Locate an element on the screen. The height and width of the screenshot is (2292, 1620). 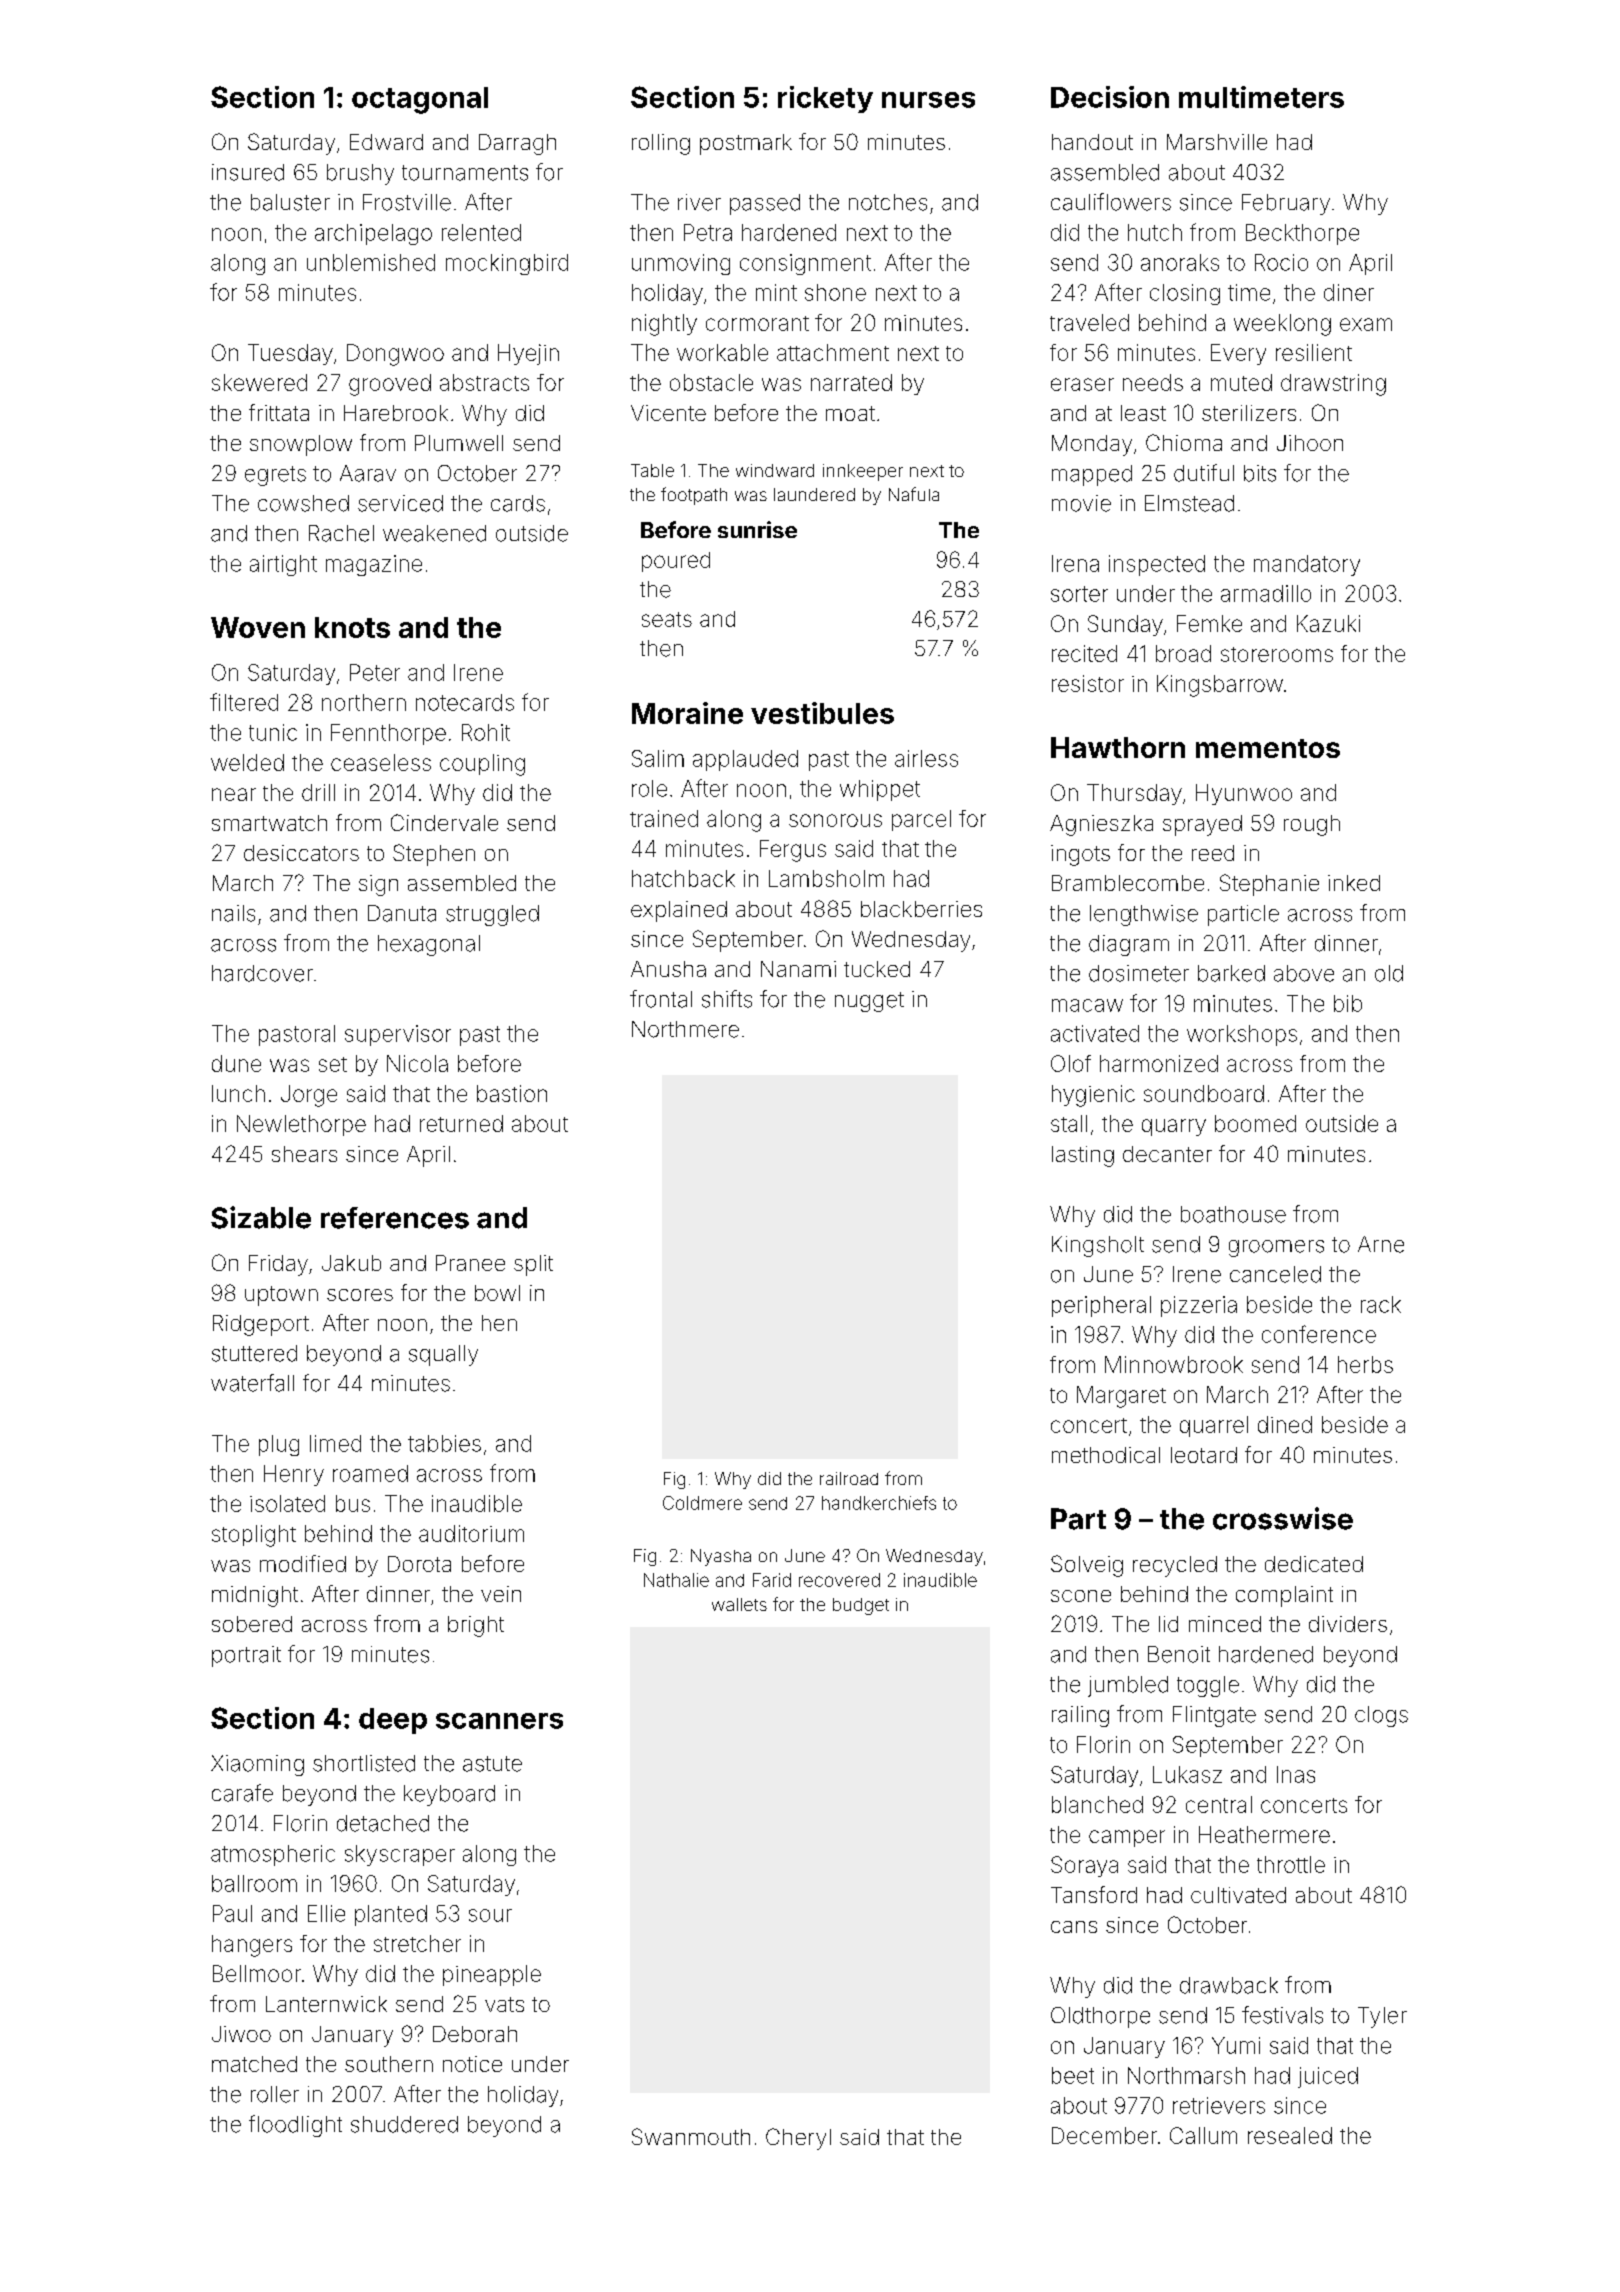
shuddered is located at coordinates (404, 2124).
